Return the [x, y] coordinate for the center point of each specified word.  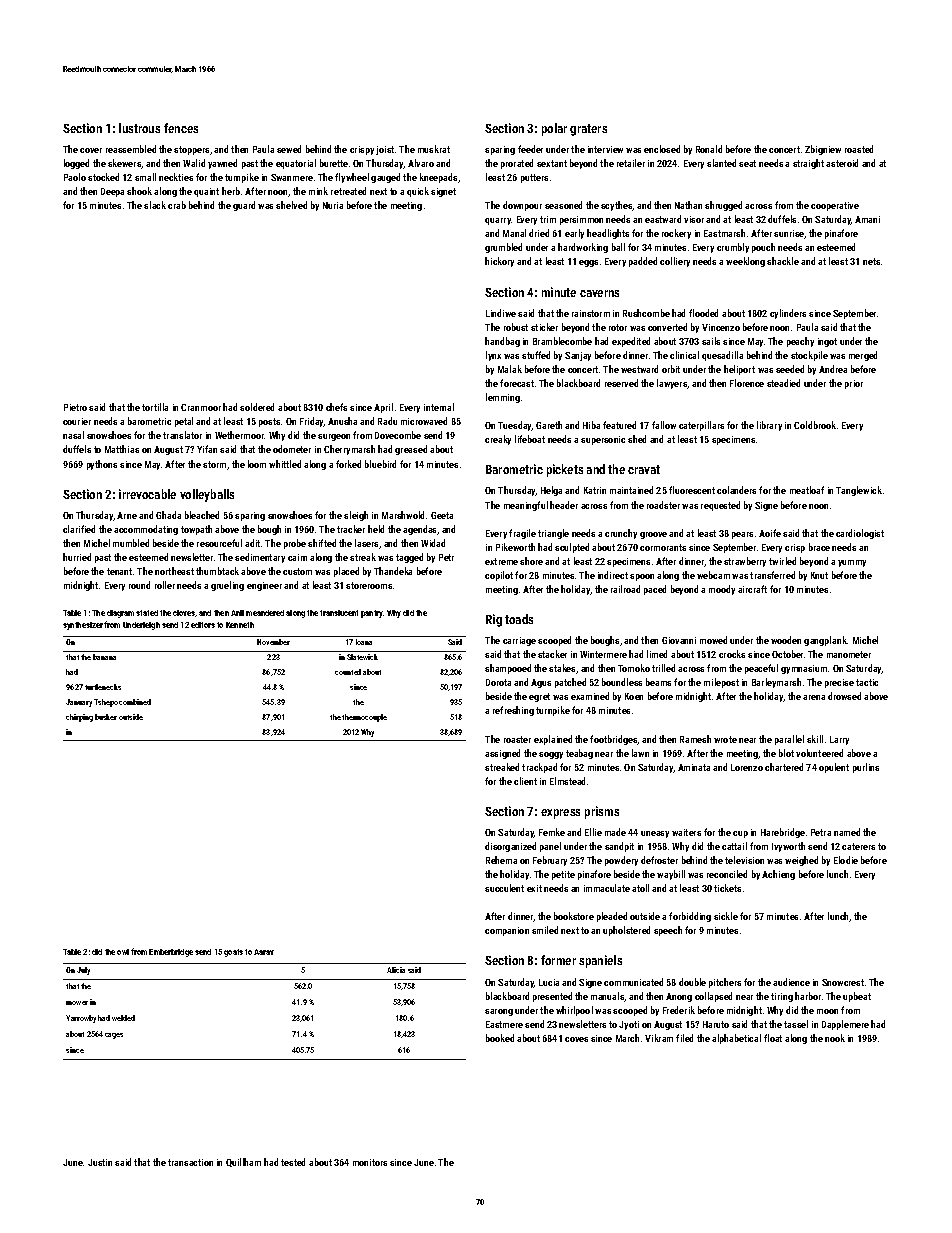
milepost [721, 683]
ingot [827, 342]
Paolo [75, 177]
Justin [100, 1162]
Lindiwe [501, 313]
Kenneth [240, 625]
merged [863, 356]
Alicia [396, 970]
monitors [370, 1162]
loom [257, 464]
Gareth [549, 425]
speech [668, 931]
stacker [552, 654]
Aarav [264, 952]
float [773, 1038]
